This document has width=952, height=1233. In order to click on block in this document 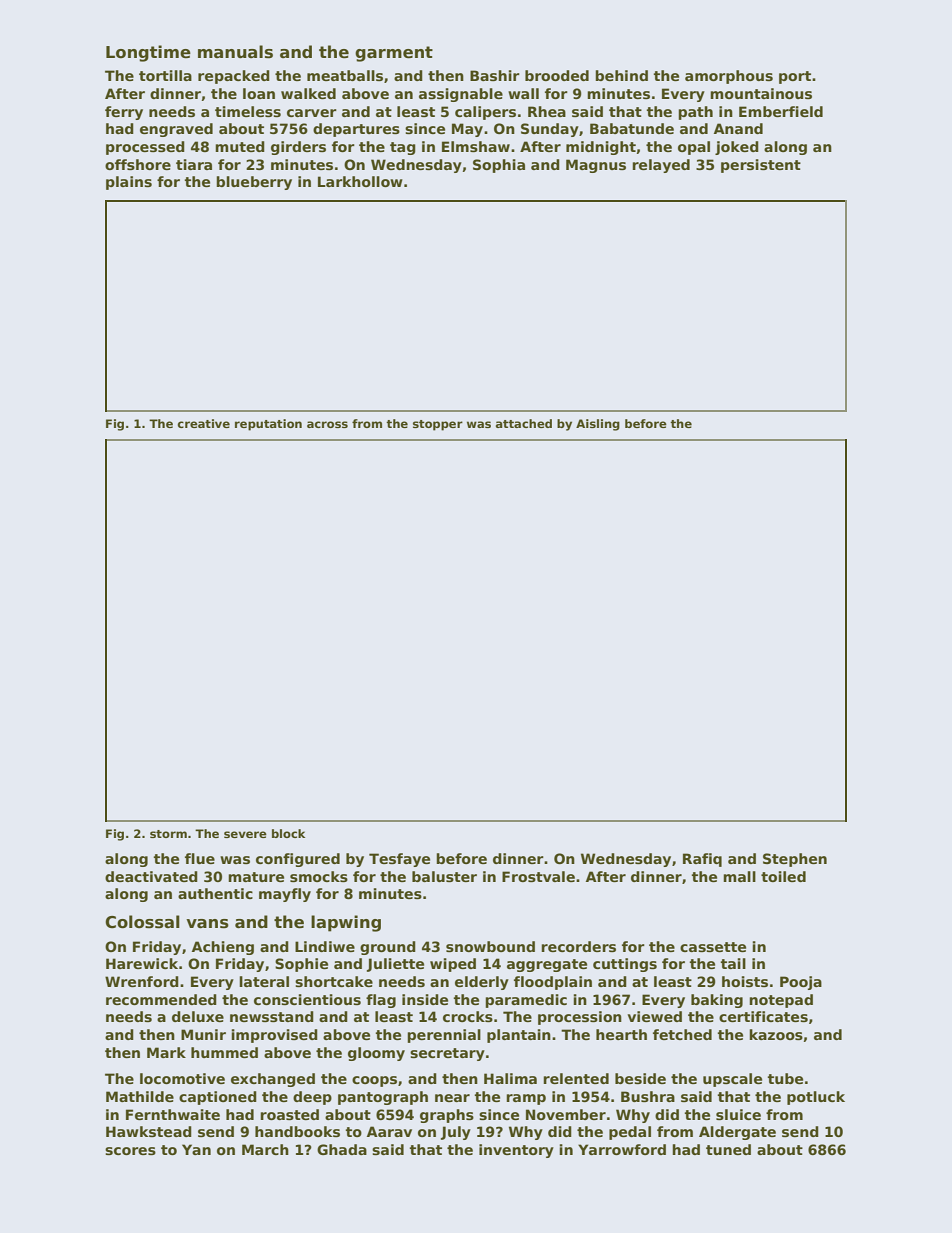, I will do `click(288, 833)`.
